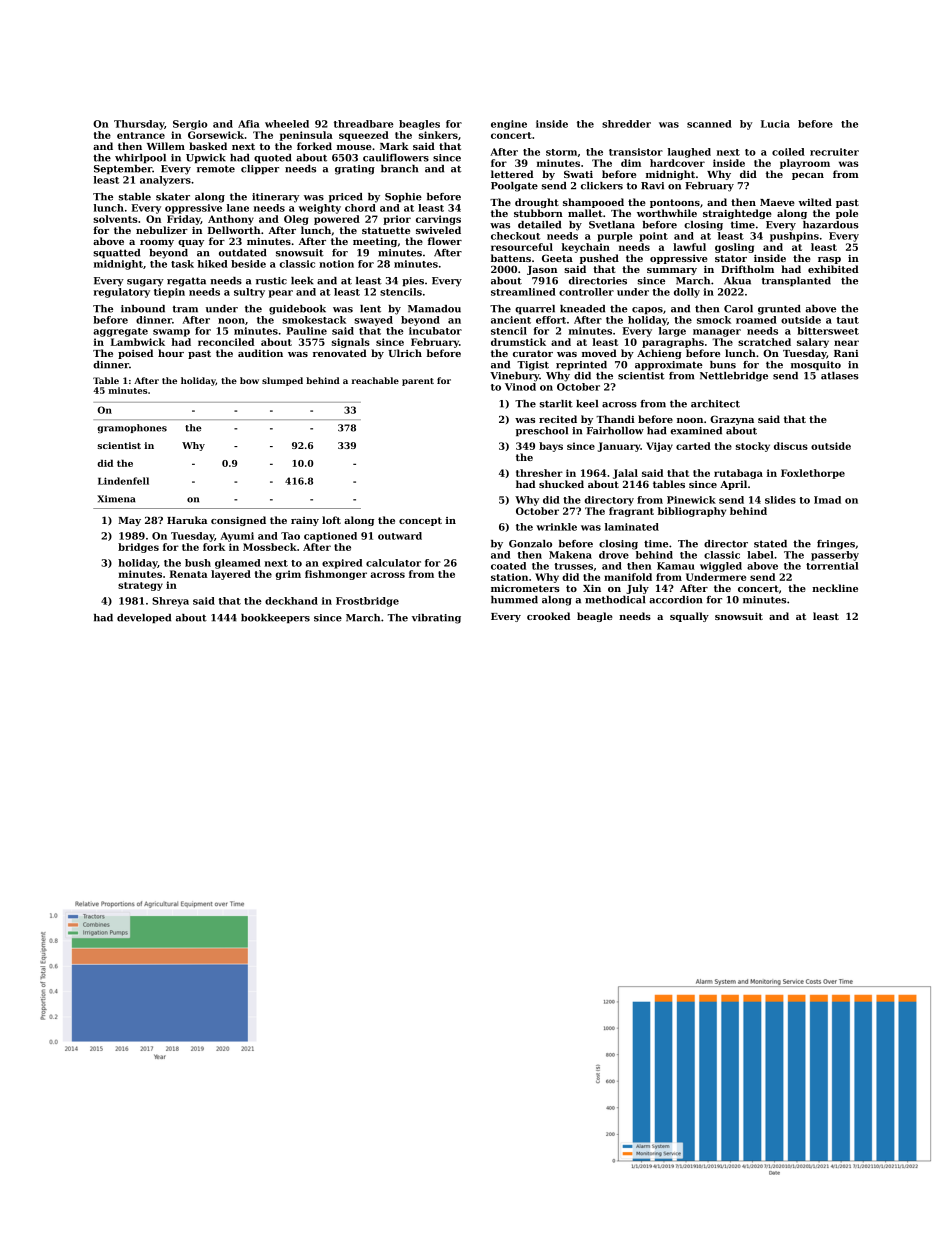 The image size is (952, 1233). I want to click on strategy, so click(140, 586).
